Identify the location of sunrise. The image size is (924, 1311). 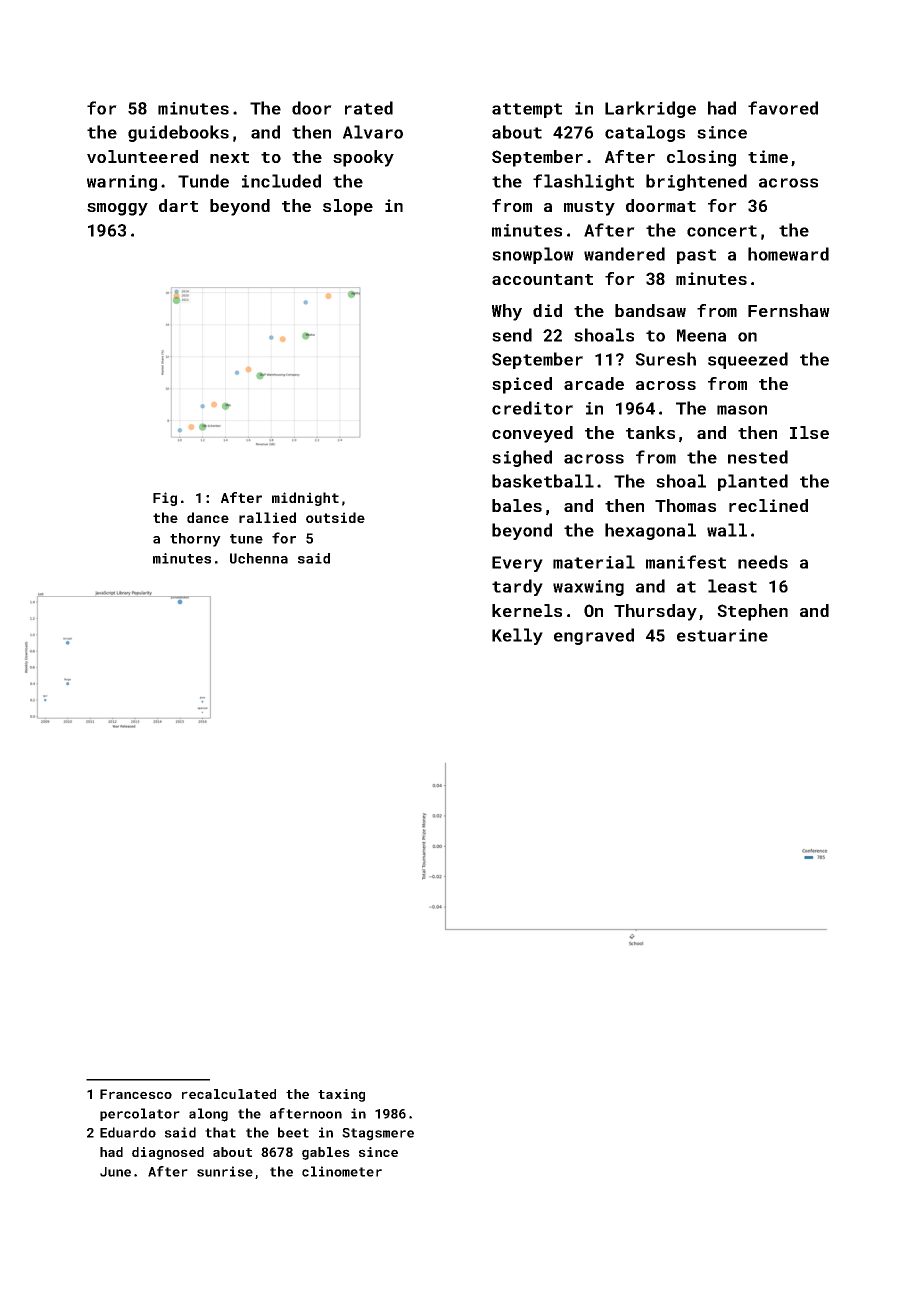
(225, 1171).
